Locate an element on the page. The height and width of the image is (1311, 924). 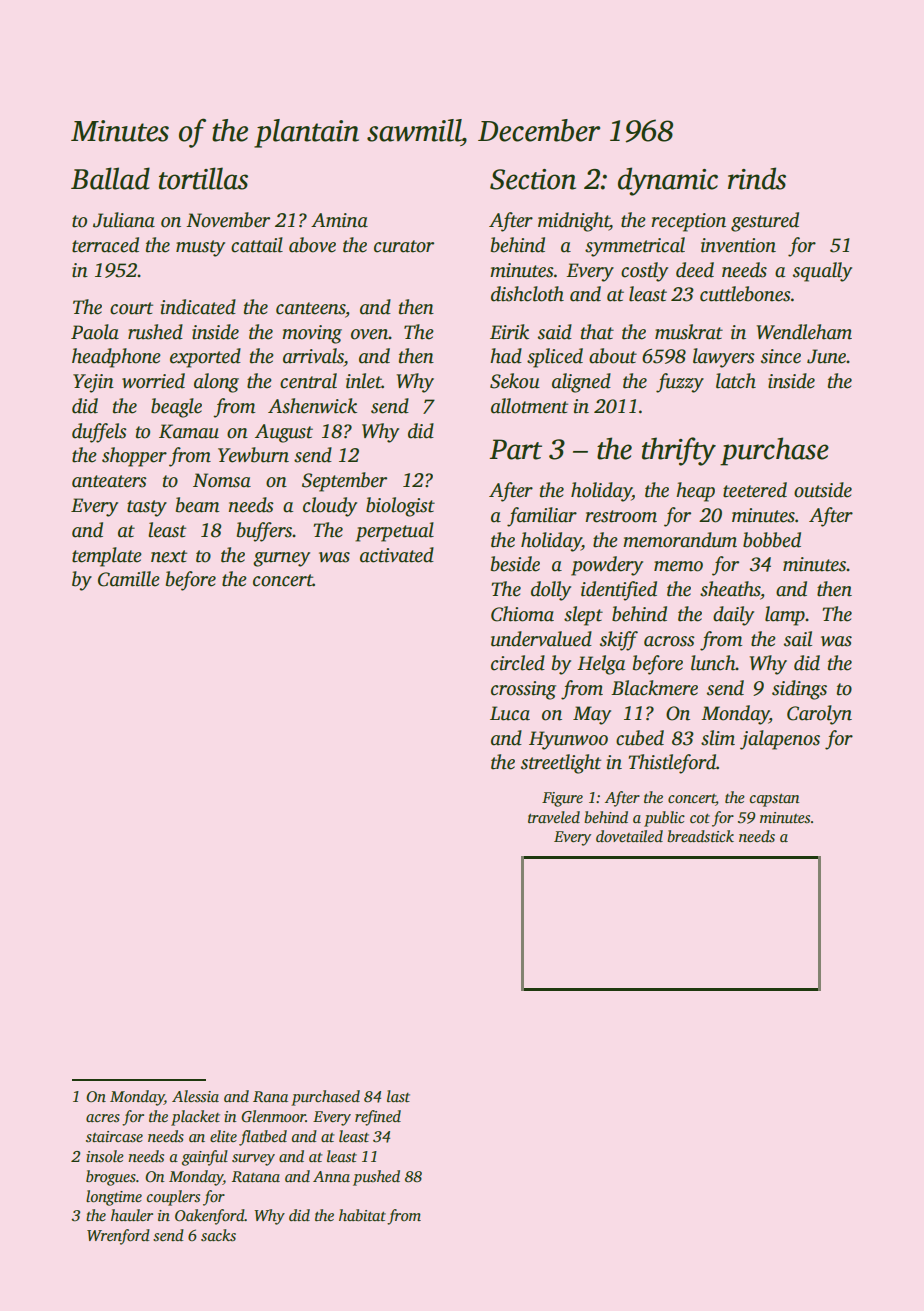
musty is located at coordinates (200, 248).
